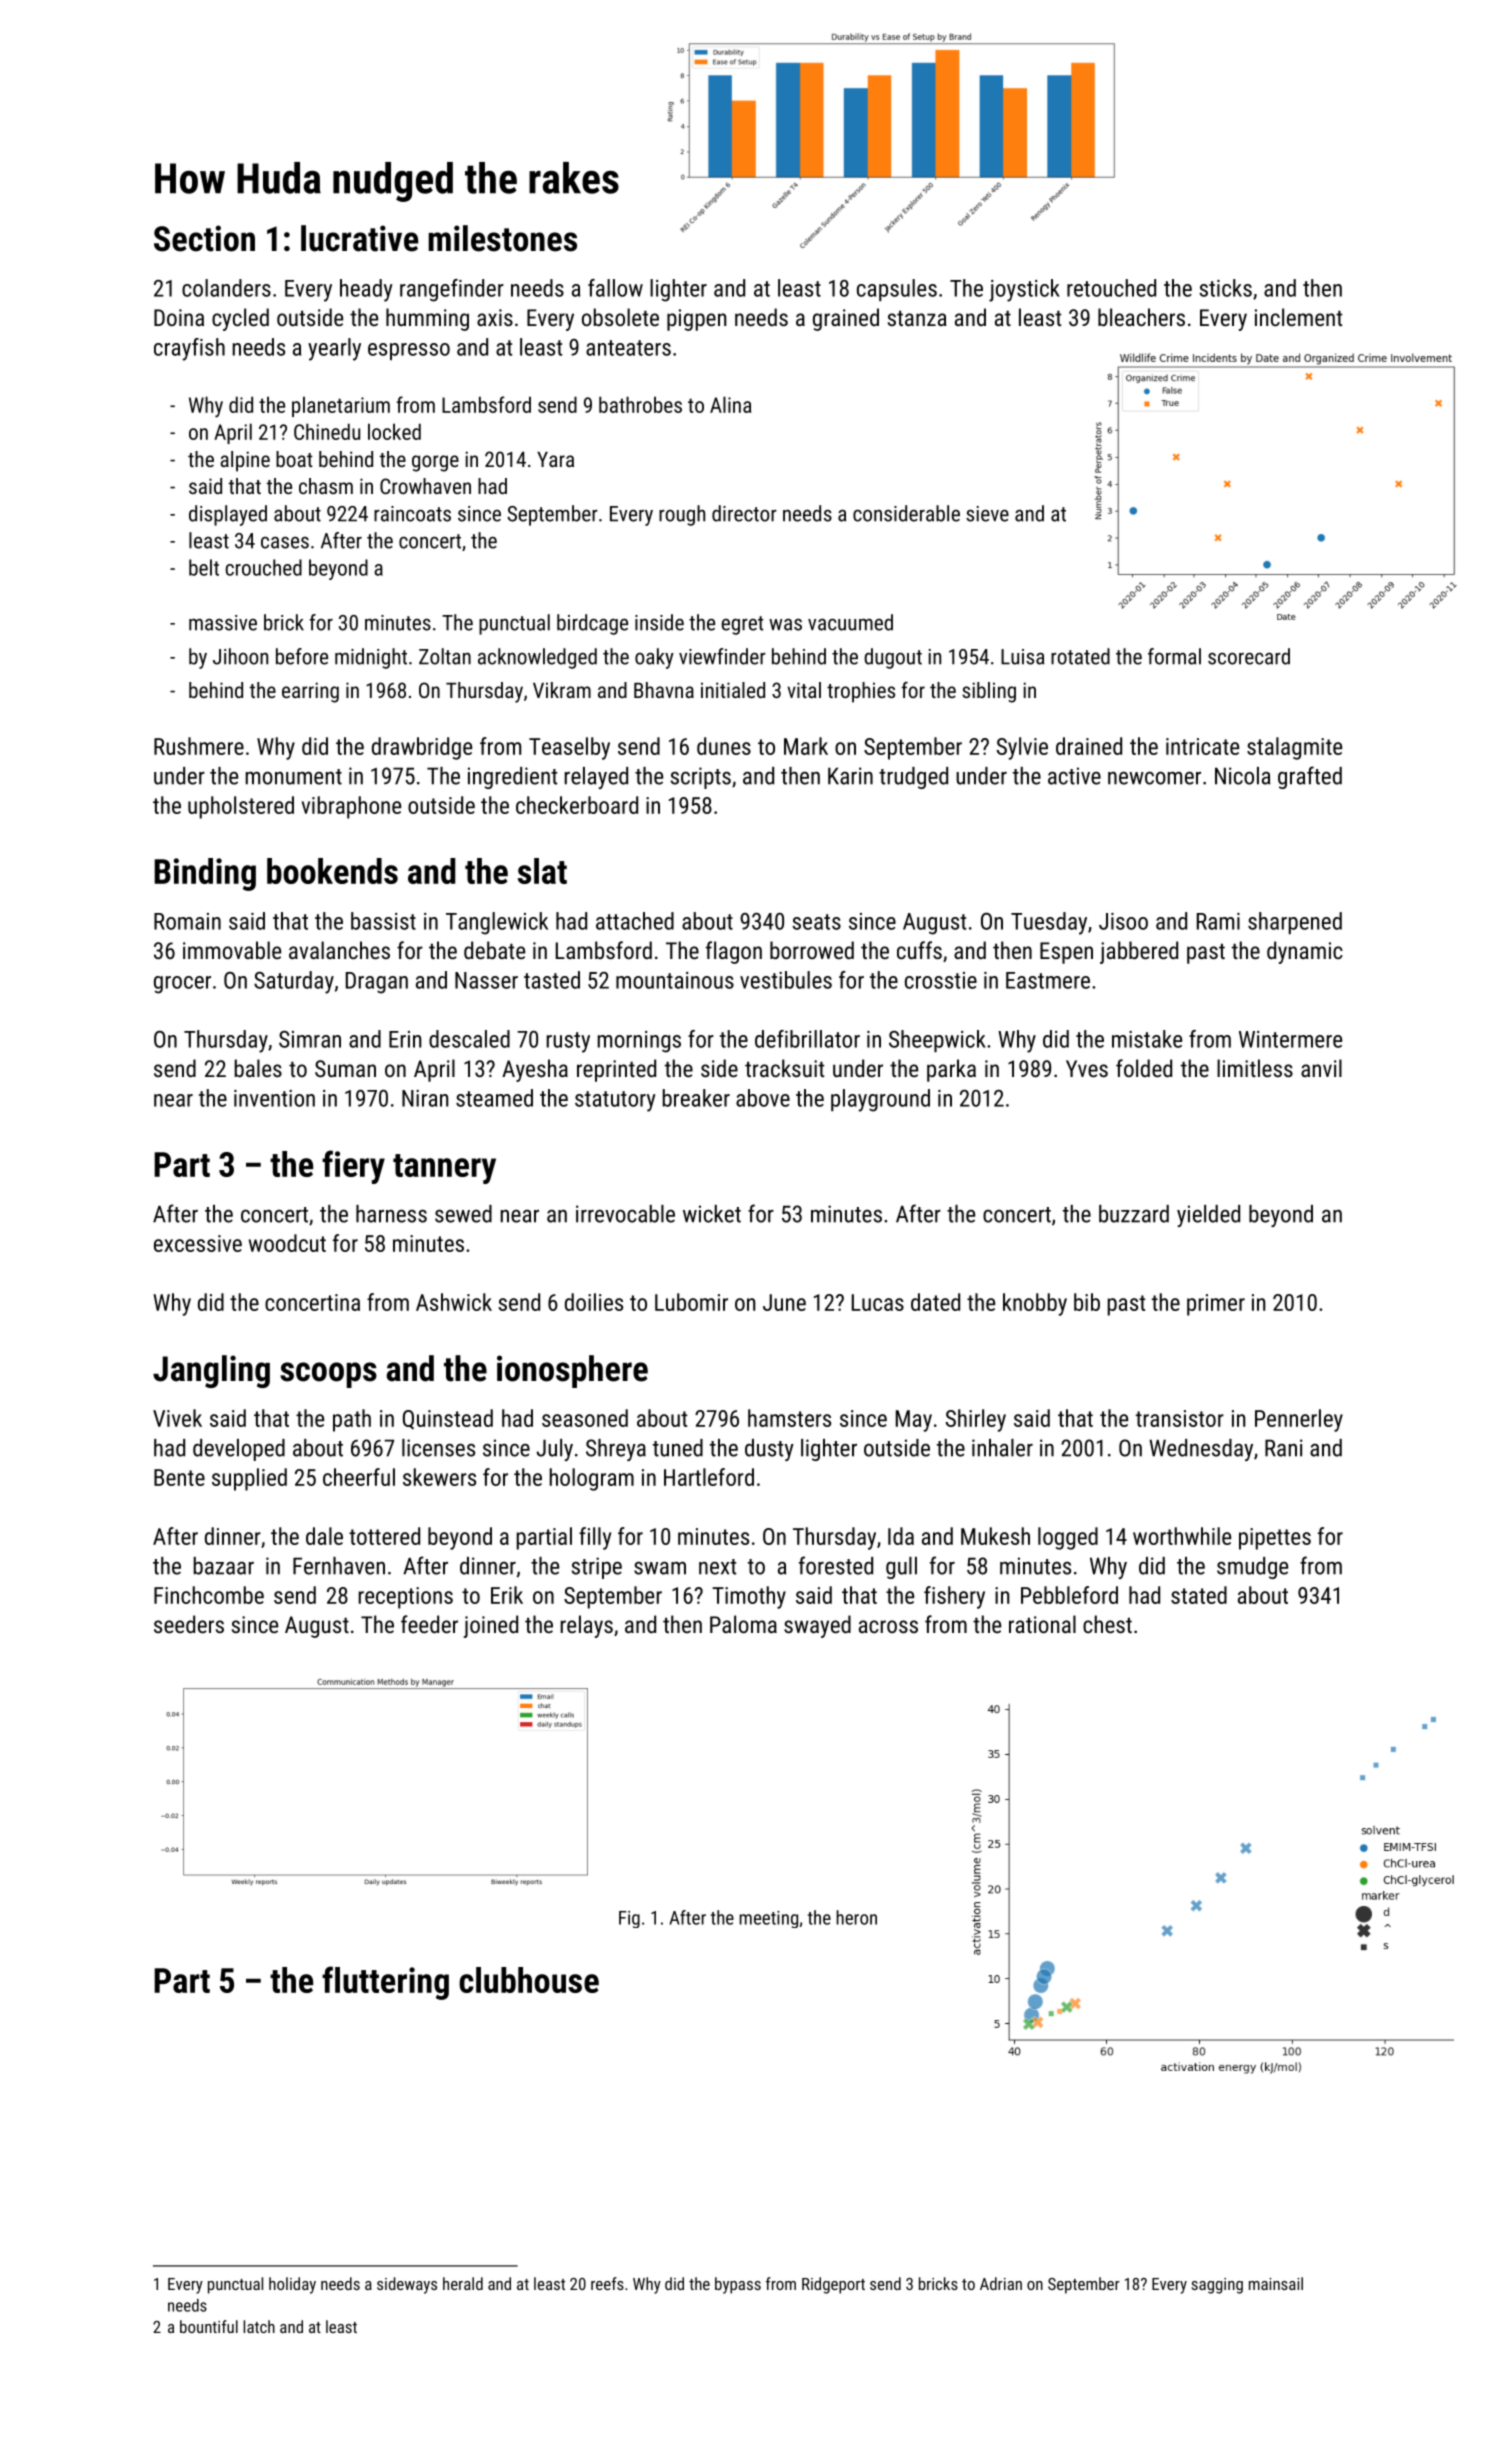 The width and height of the image is (1496, 2464). What do you see at coordinates (1182, 1536) in the image?
I see `worthwhile` at bounding box center [1182, 1536].
